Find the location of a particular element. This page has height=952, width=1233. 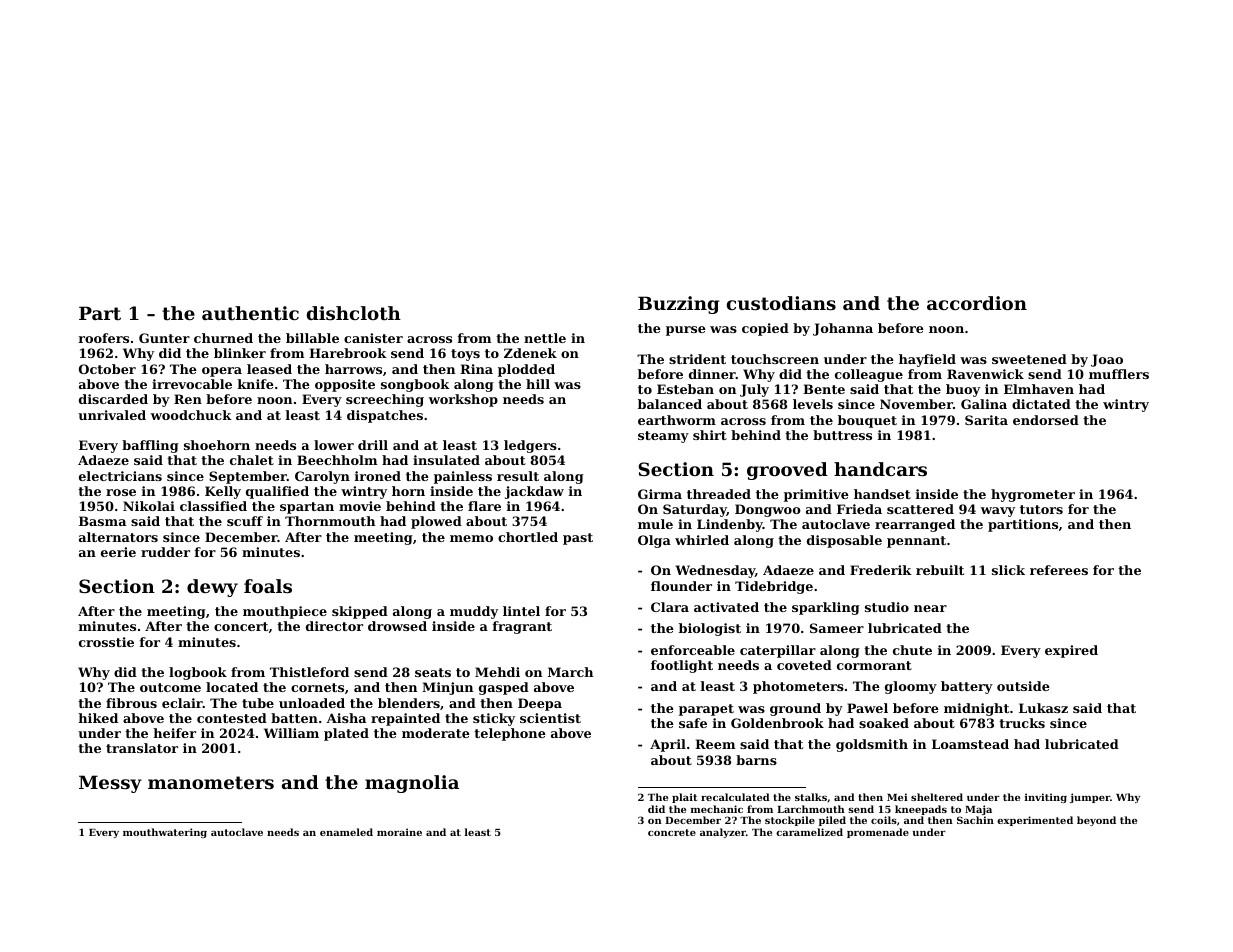

Buzzing is located at coordinates (678, 305).
